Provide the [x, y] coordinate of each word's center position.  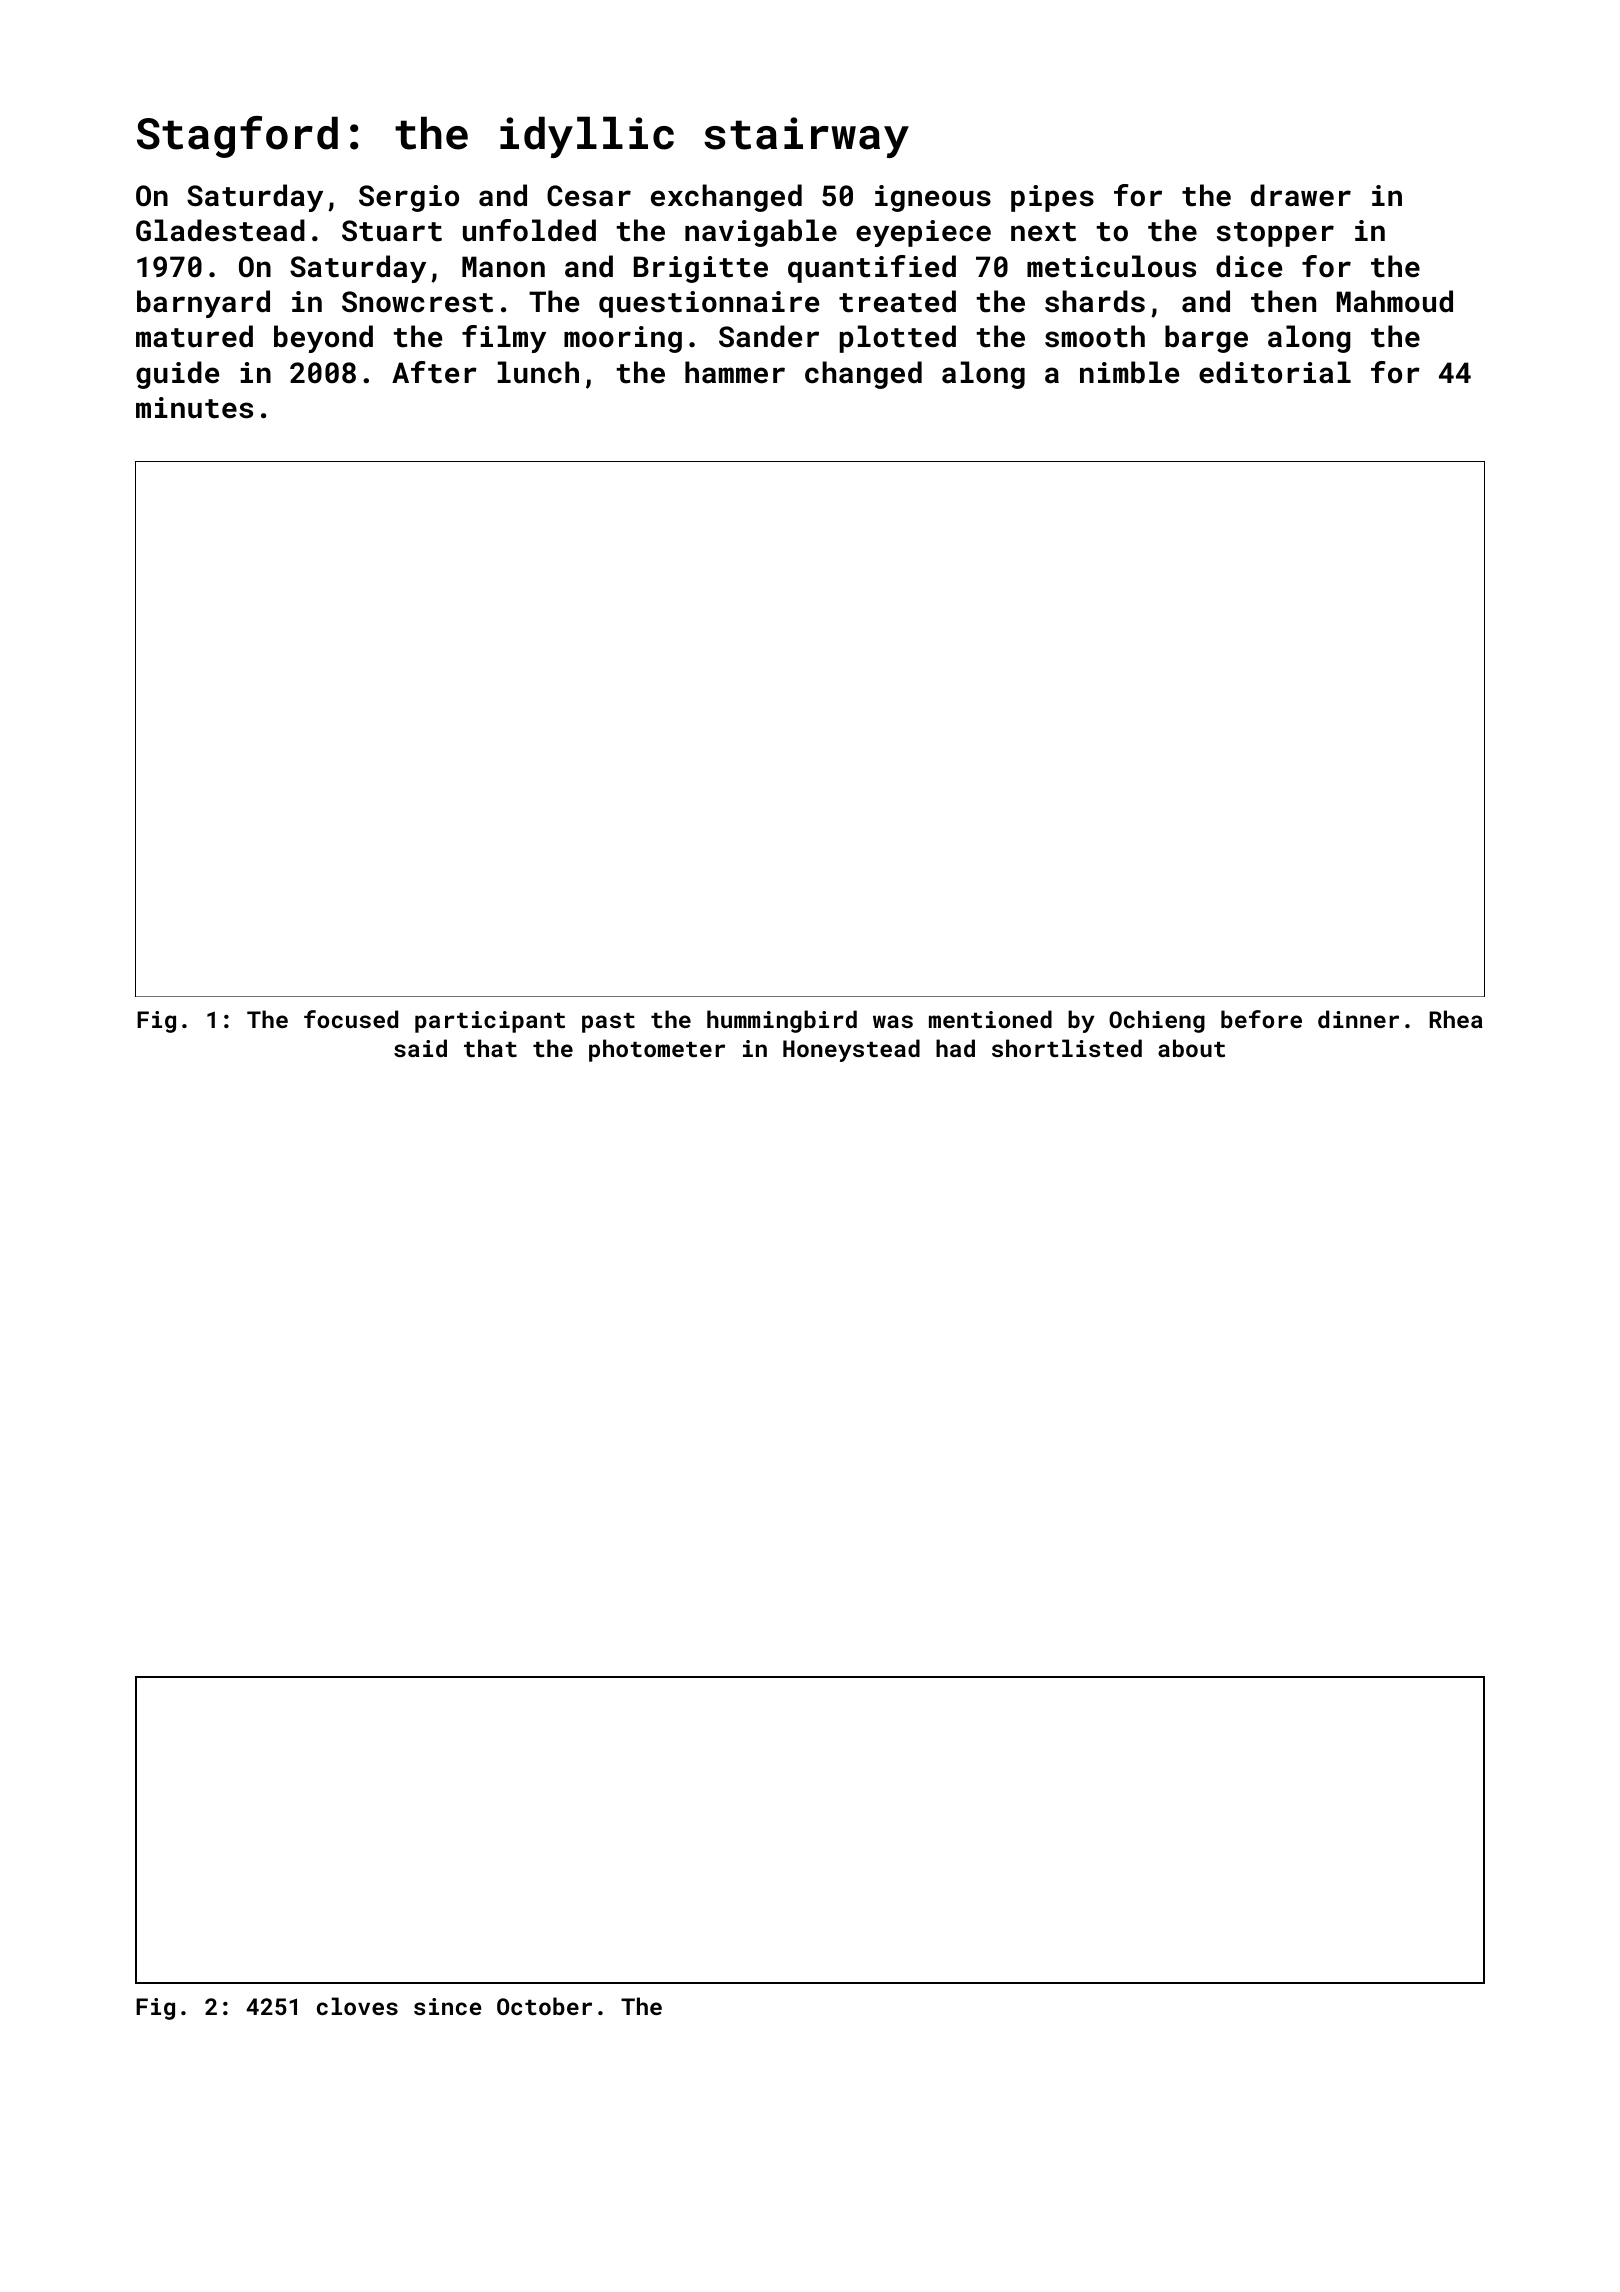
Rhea [1456, 1019]
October [544, 2006]
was [893, 1021]
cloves [357, 2006]
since [448, 2006]
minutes [194, 408]
